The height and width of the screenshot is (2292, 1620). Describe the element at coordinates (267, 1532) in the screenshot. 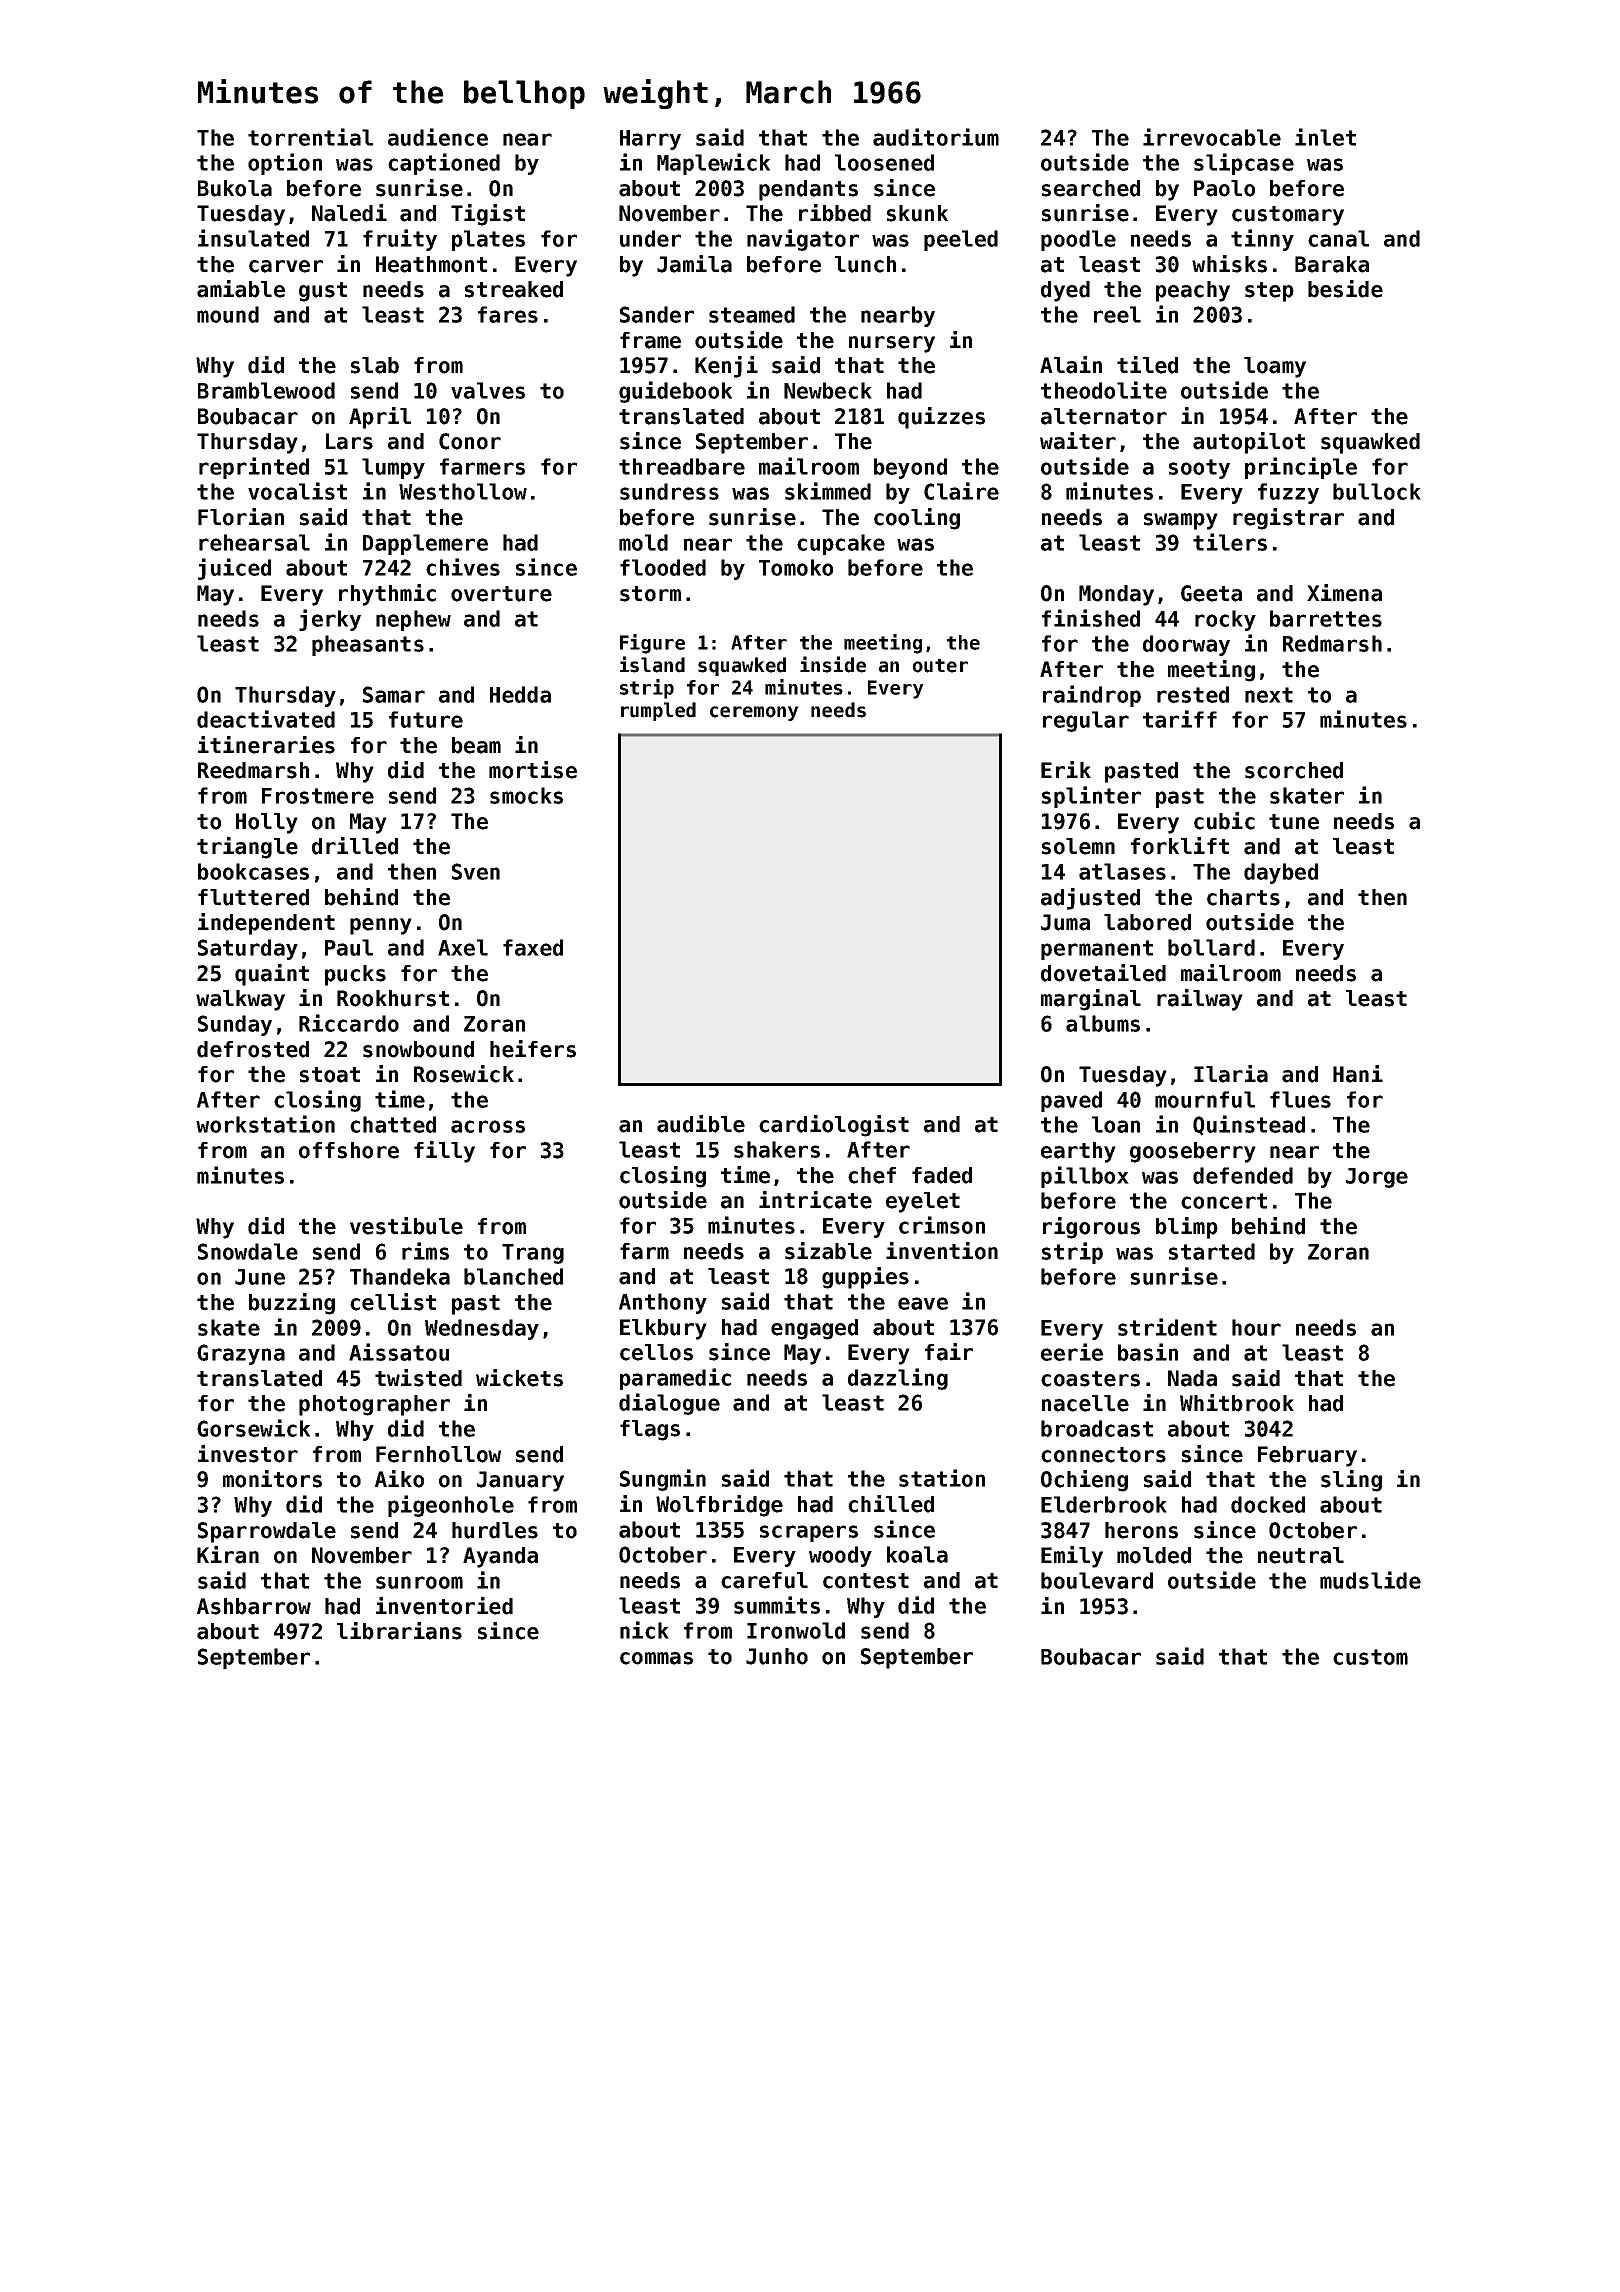

I see `Sparrowdale` at that location.
